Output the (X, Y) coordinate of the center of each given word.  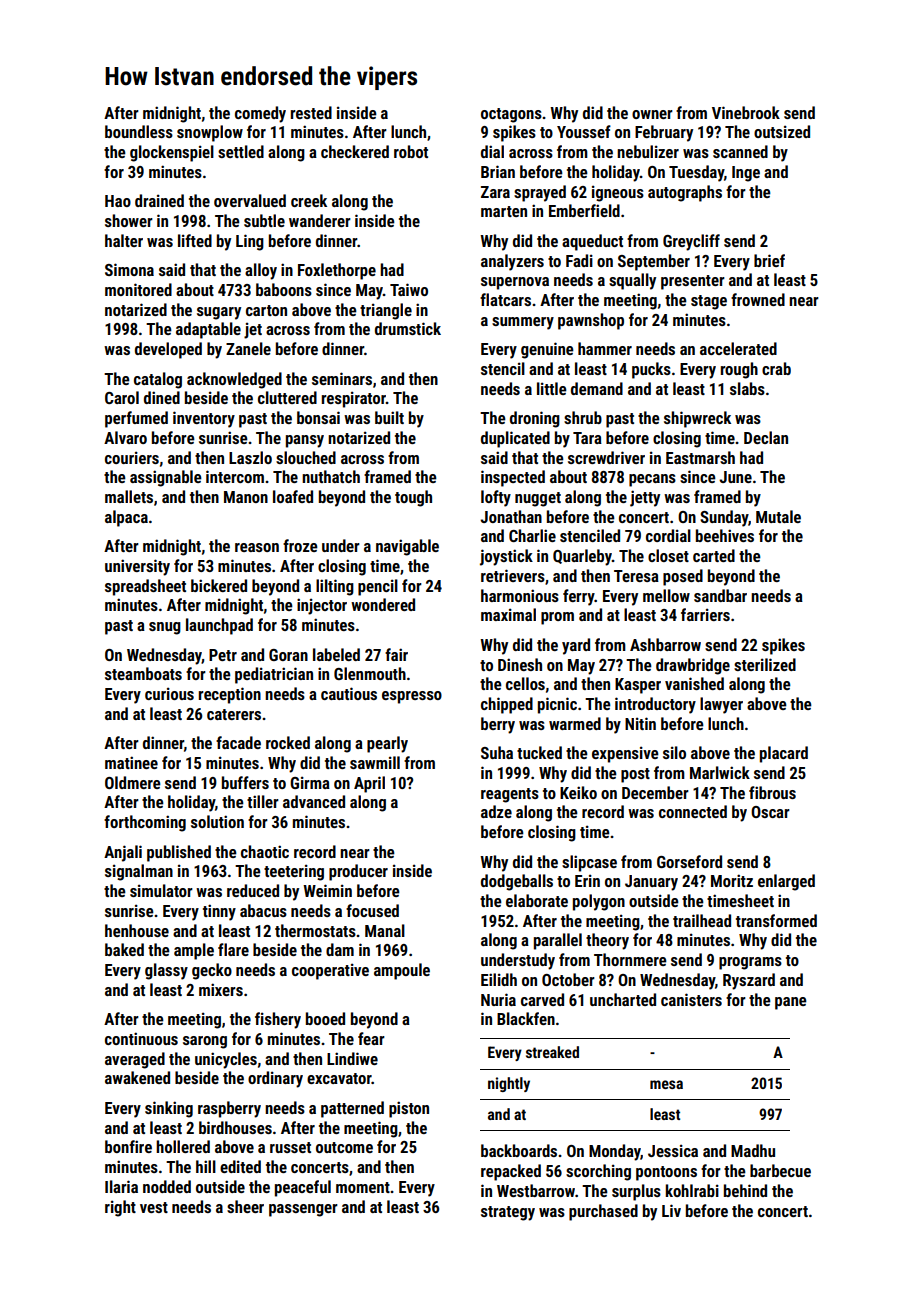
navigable (407, 547)
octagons (511, 115)
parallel (558, 941)
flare (233, 949)
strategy (508, 1213)
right (120, 1208)
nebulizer (648, 151)
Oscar (770, 812)
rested (311, 112)
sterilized (765, 664)
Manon (246, 497)
